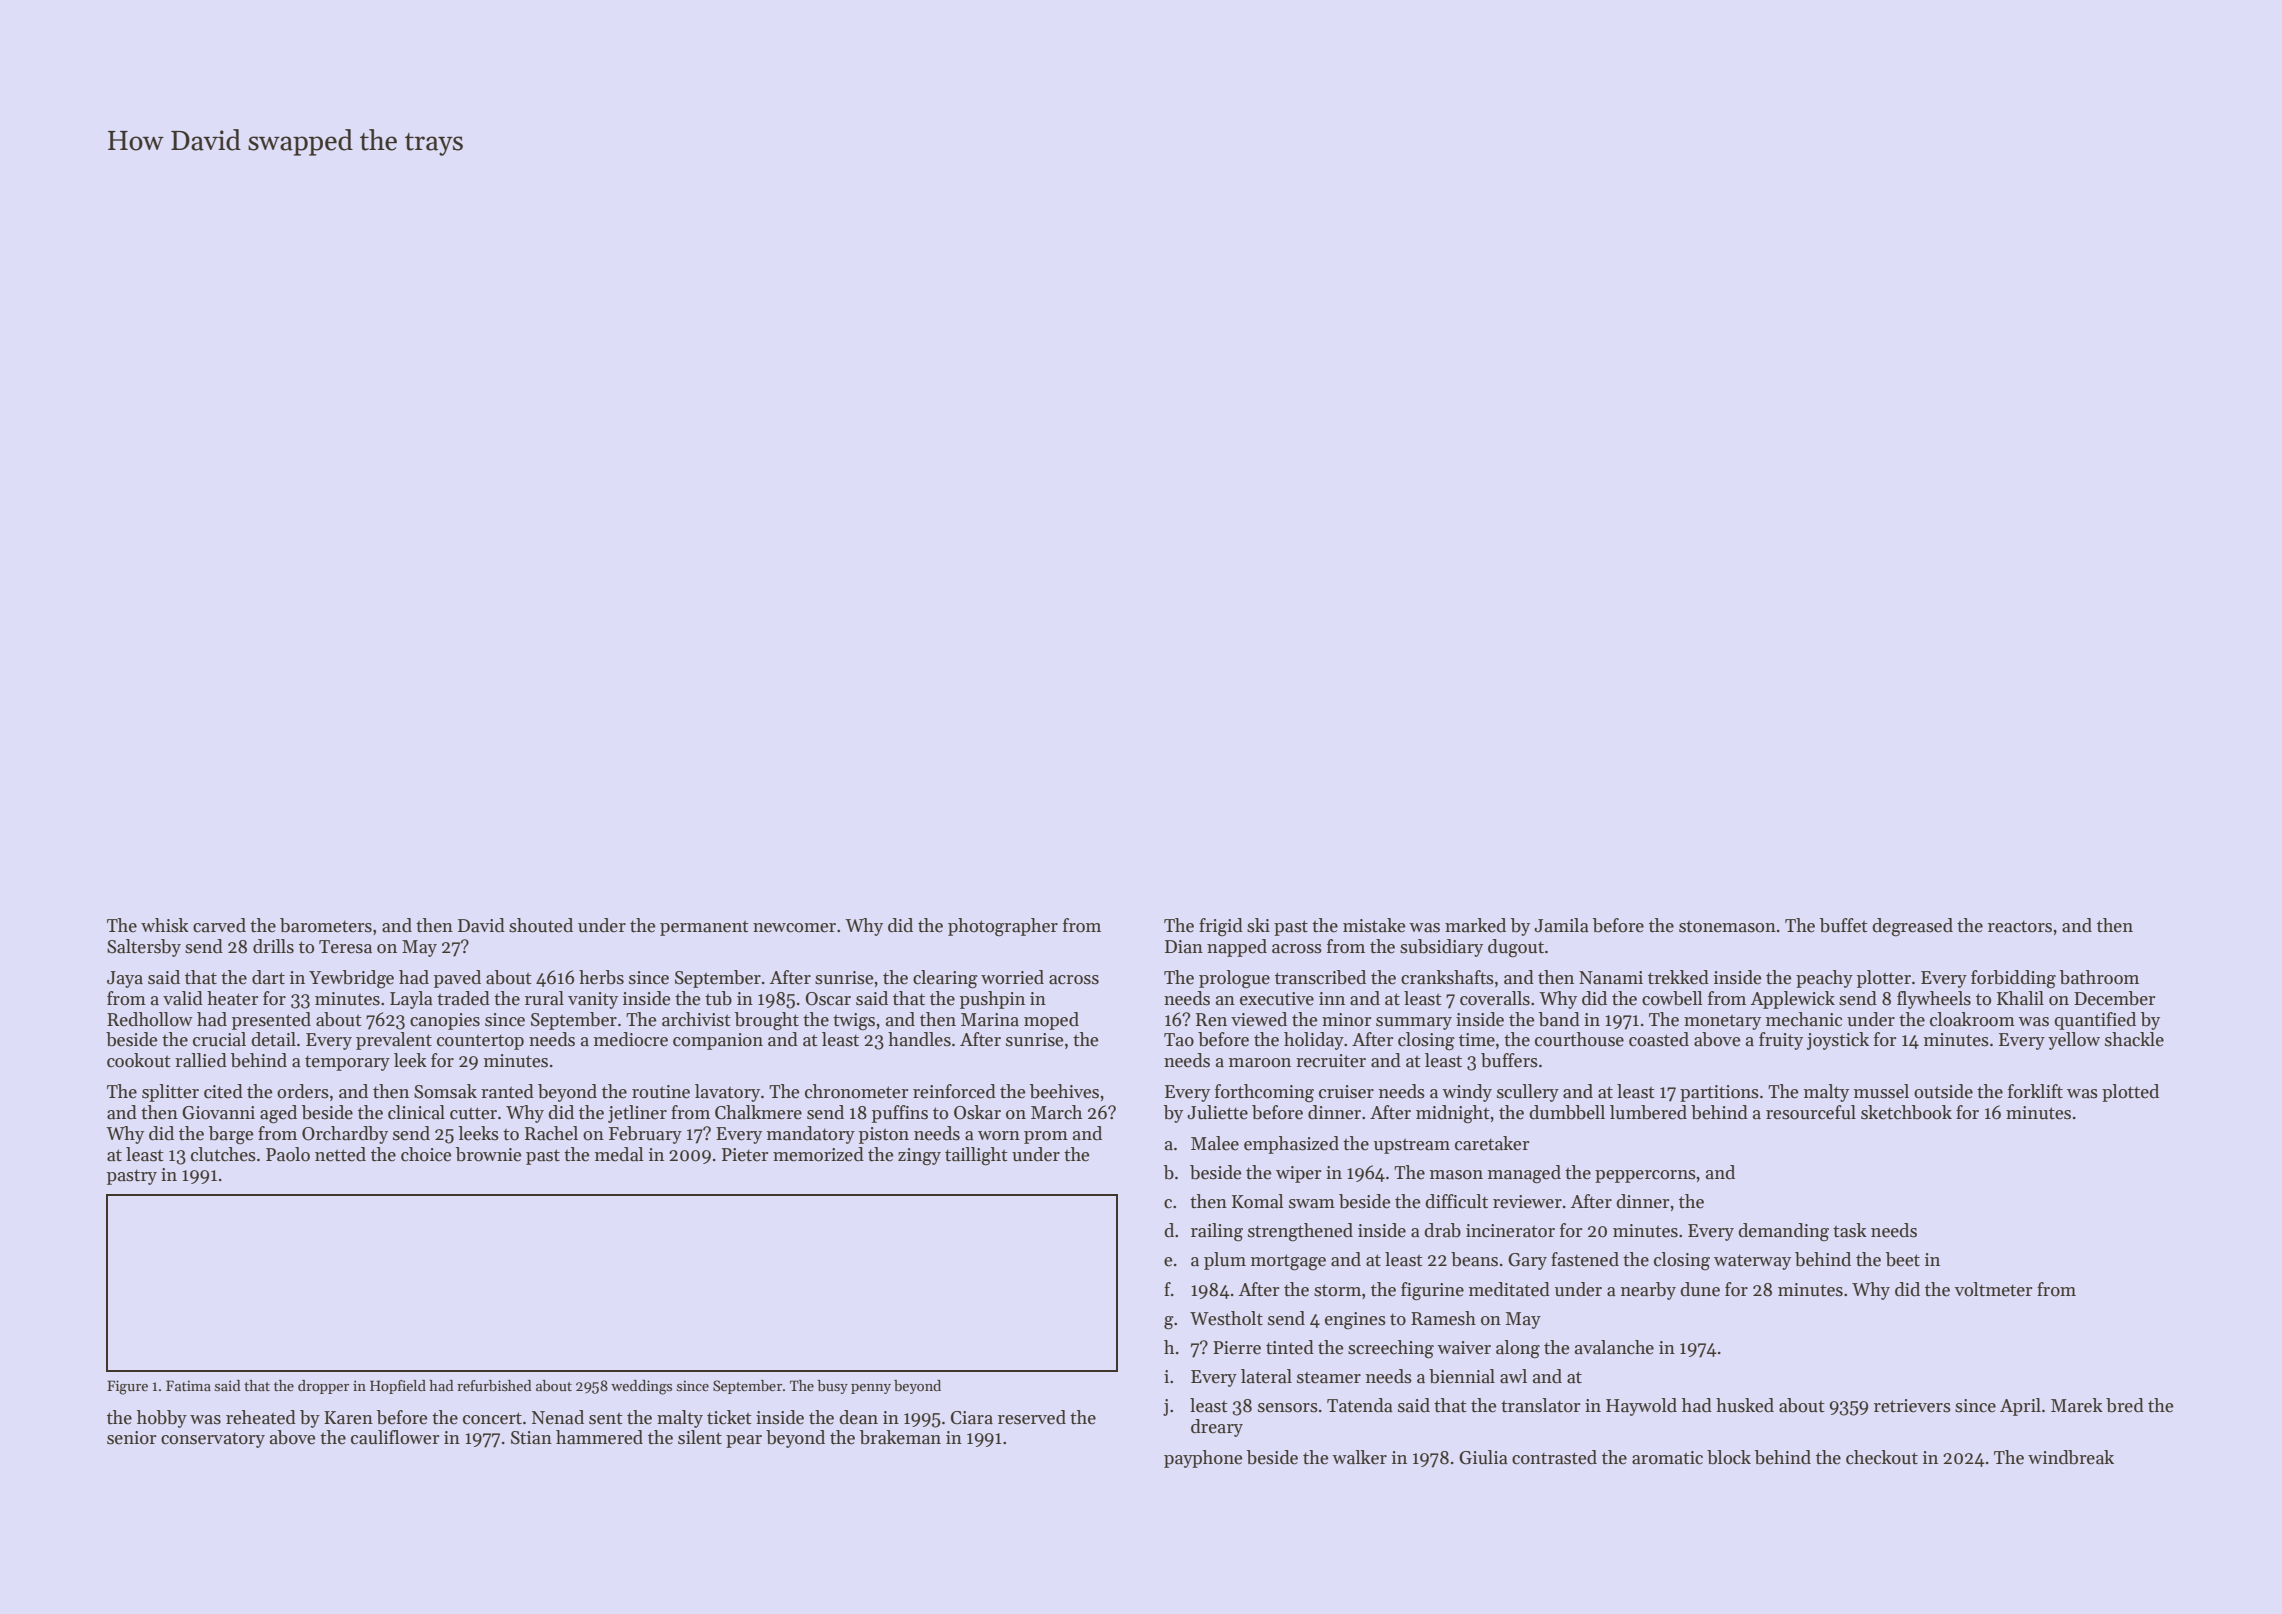 Image resolution: width=2282 pixels, height=1614 pixels. What do you see at coordinates (2020, 927) in the document?
I see `reactors` at bounding box center [2020, 927].
